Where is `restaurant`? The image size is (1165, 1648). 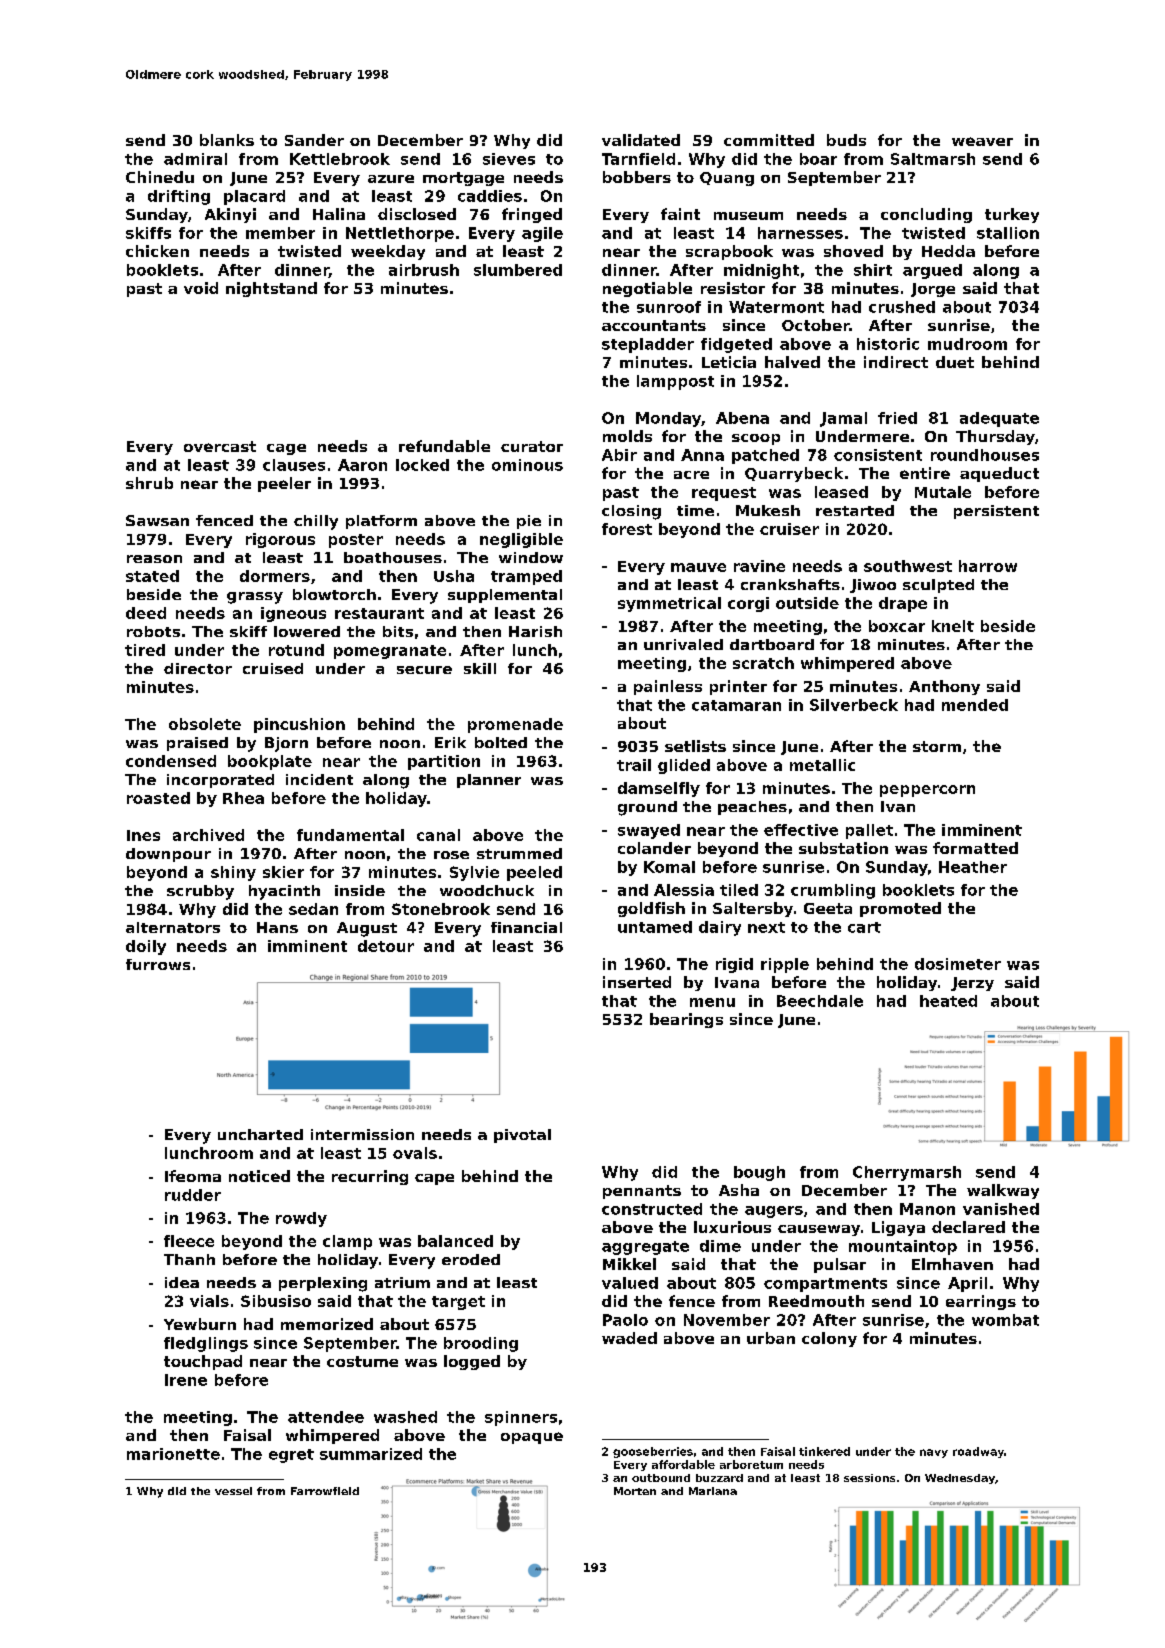
restaurant is located at coordinates (379, 613).
